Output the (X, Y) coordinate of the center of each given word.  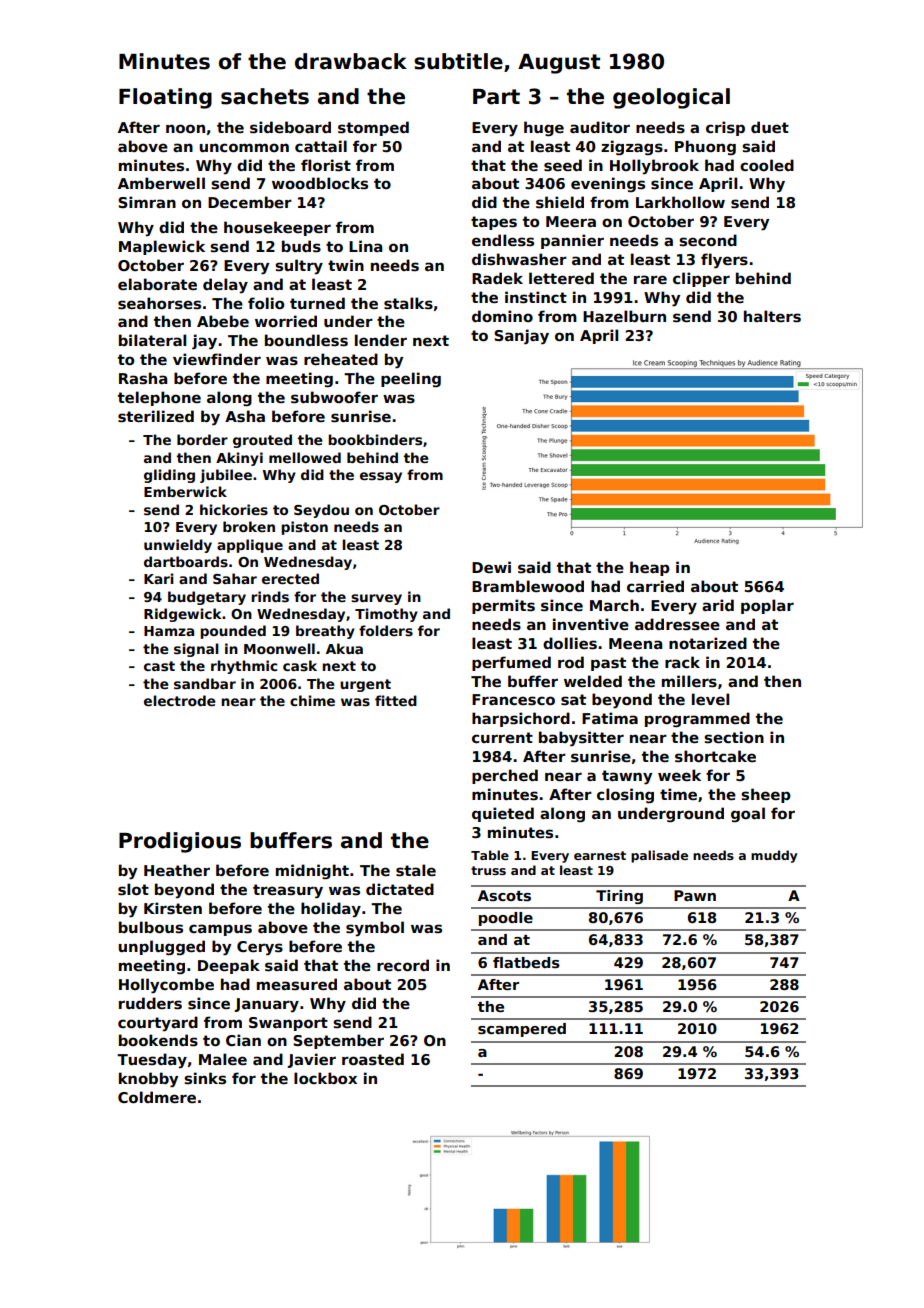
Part (496, 97)
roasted (373, 1059)
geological (671, 98)
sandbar (205, 683)
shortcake (715, 756)
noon (185, 128)
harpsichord (521, 719)
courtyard (158, 1024)
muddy (774, 856)
